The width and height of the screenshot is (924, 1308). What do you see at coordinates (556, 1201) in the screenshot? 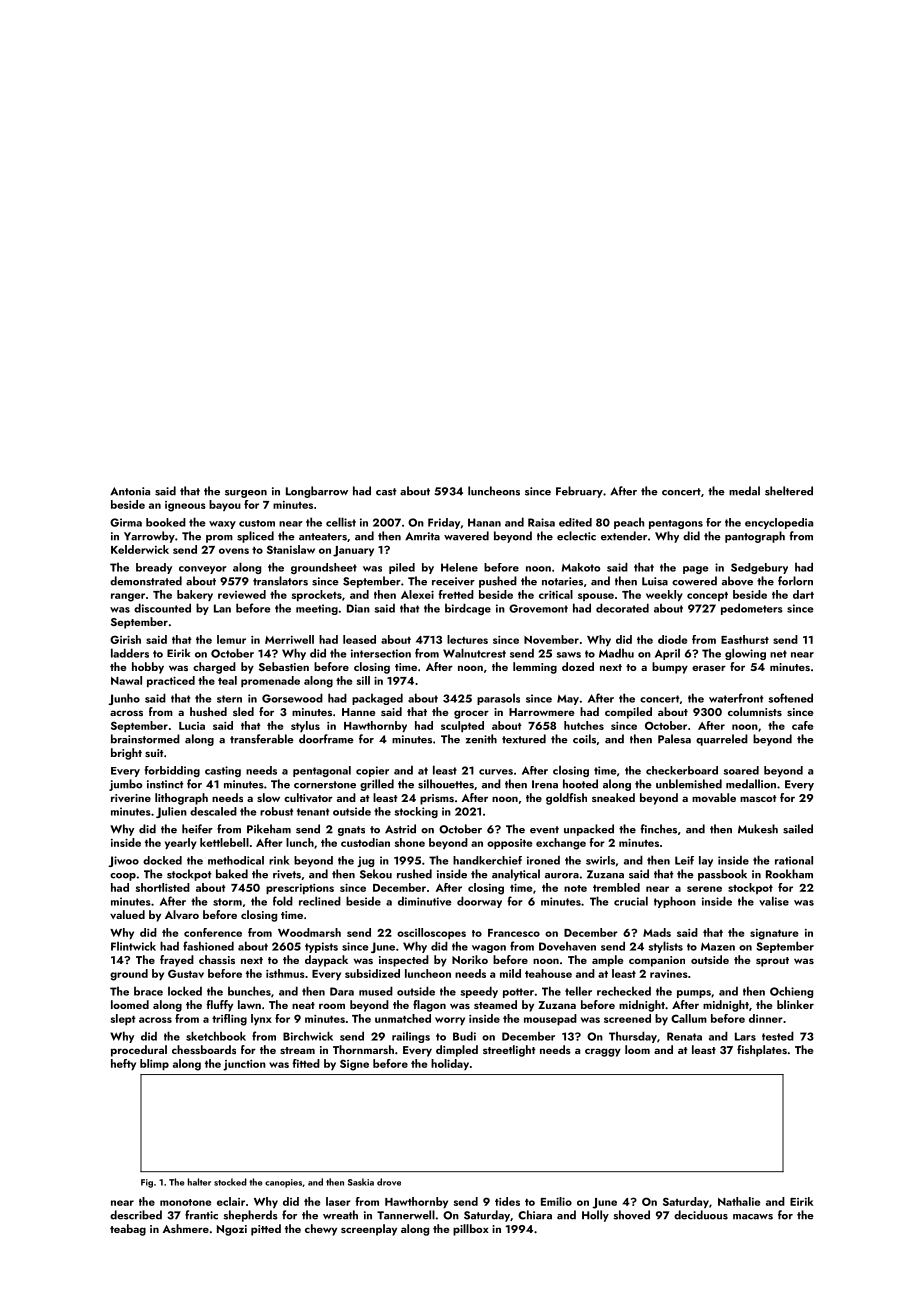
I see `Emilio` at bounding box center [556, 1201].
